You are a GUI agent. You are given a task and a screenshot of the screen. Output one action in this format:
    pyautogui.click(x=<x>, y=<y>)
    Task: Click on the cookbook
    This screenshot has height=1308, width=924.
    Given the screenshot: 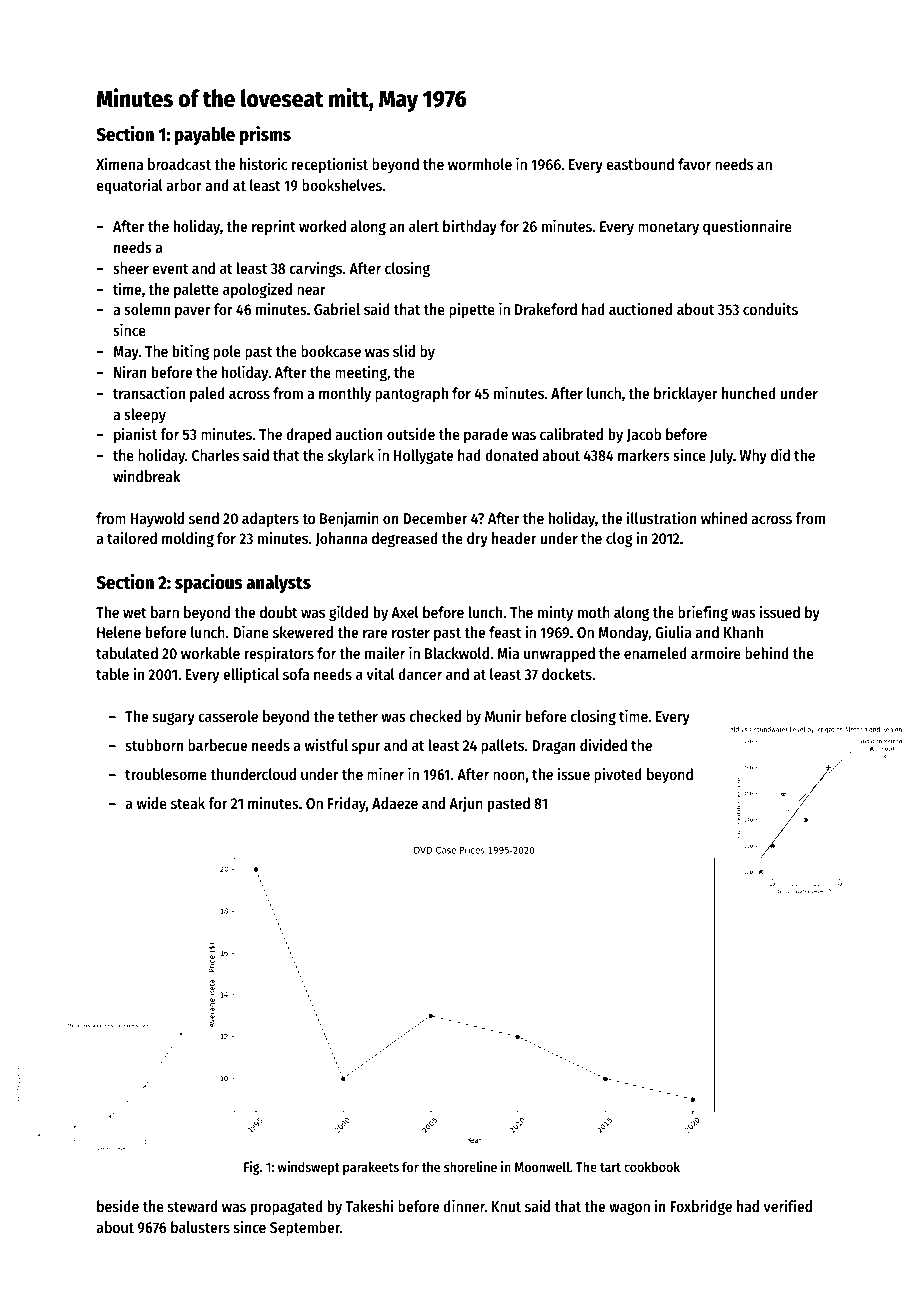 What is the action you would take?
    pyautogui.click(x=652, y=1166)
